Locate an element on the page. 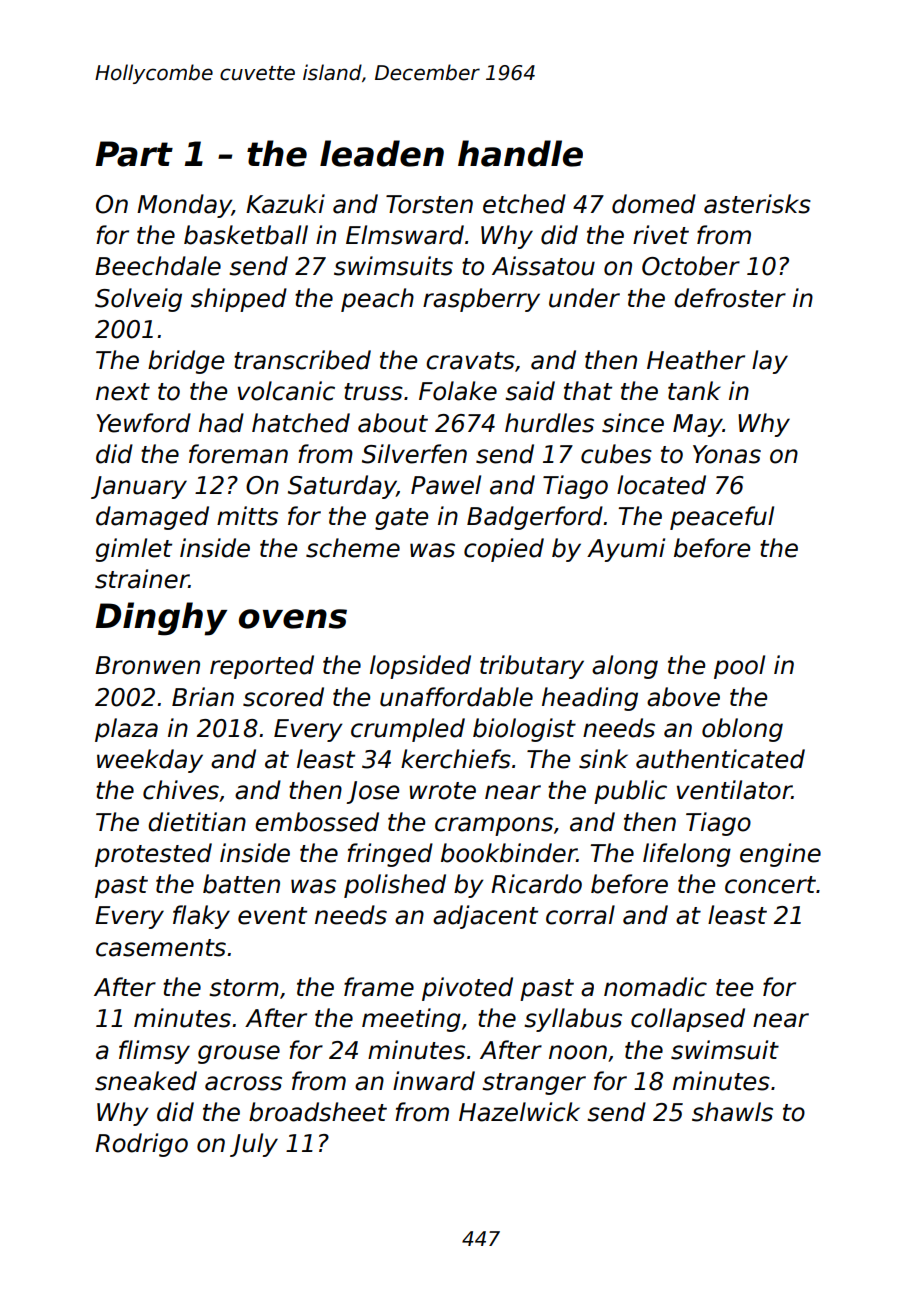 The height and width of the image is (1311, 924). tee is located at coordinates (734, 988).
